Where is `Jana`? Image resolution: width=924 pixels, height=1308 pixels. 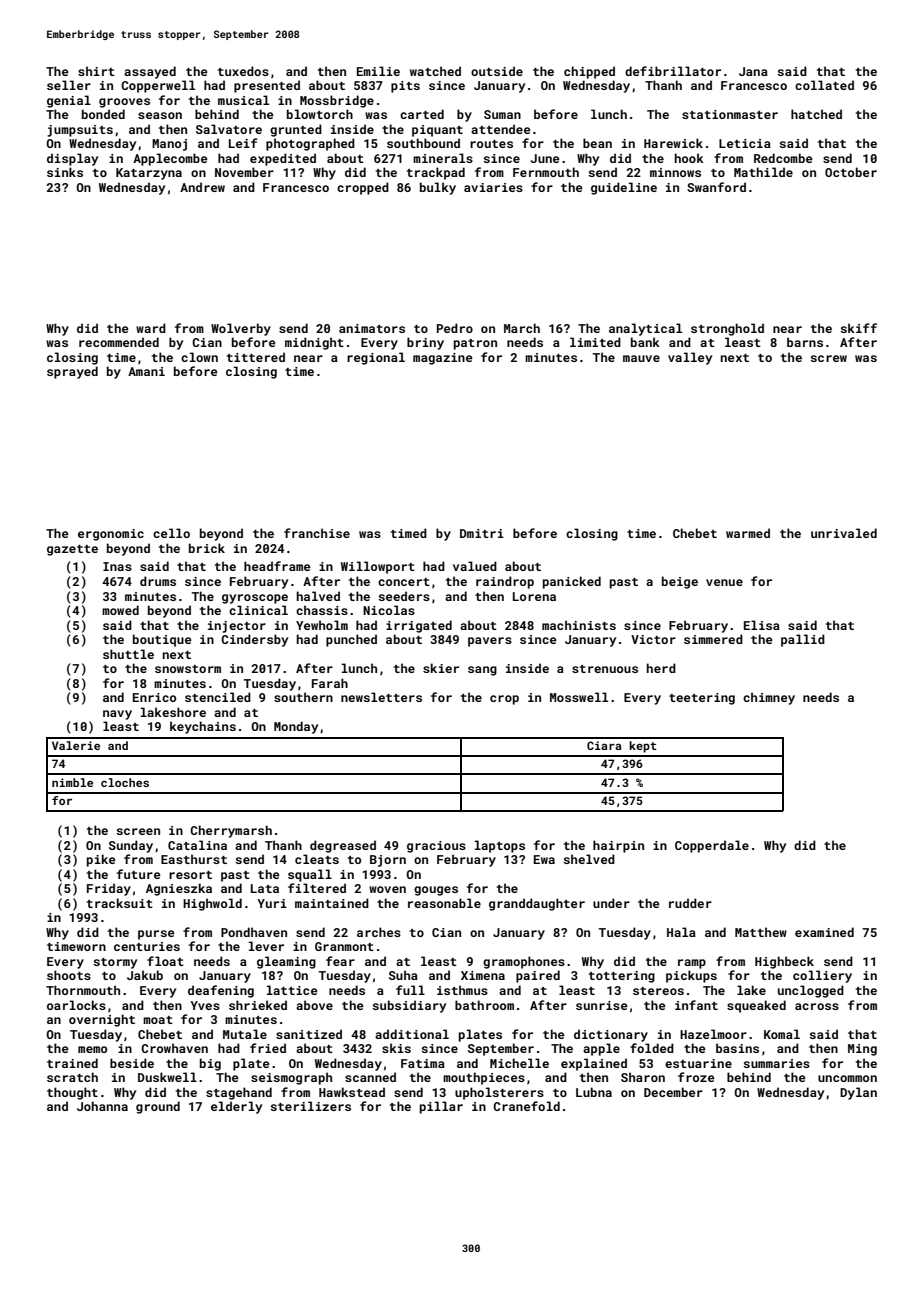 Jana is located at coordinates (753, 71).
